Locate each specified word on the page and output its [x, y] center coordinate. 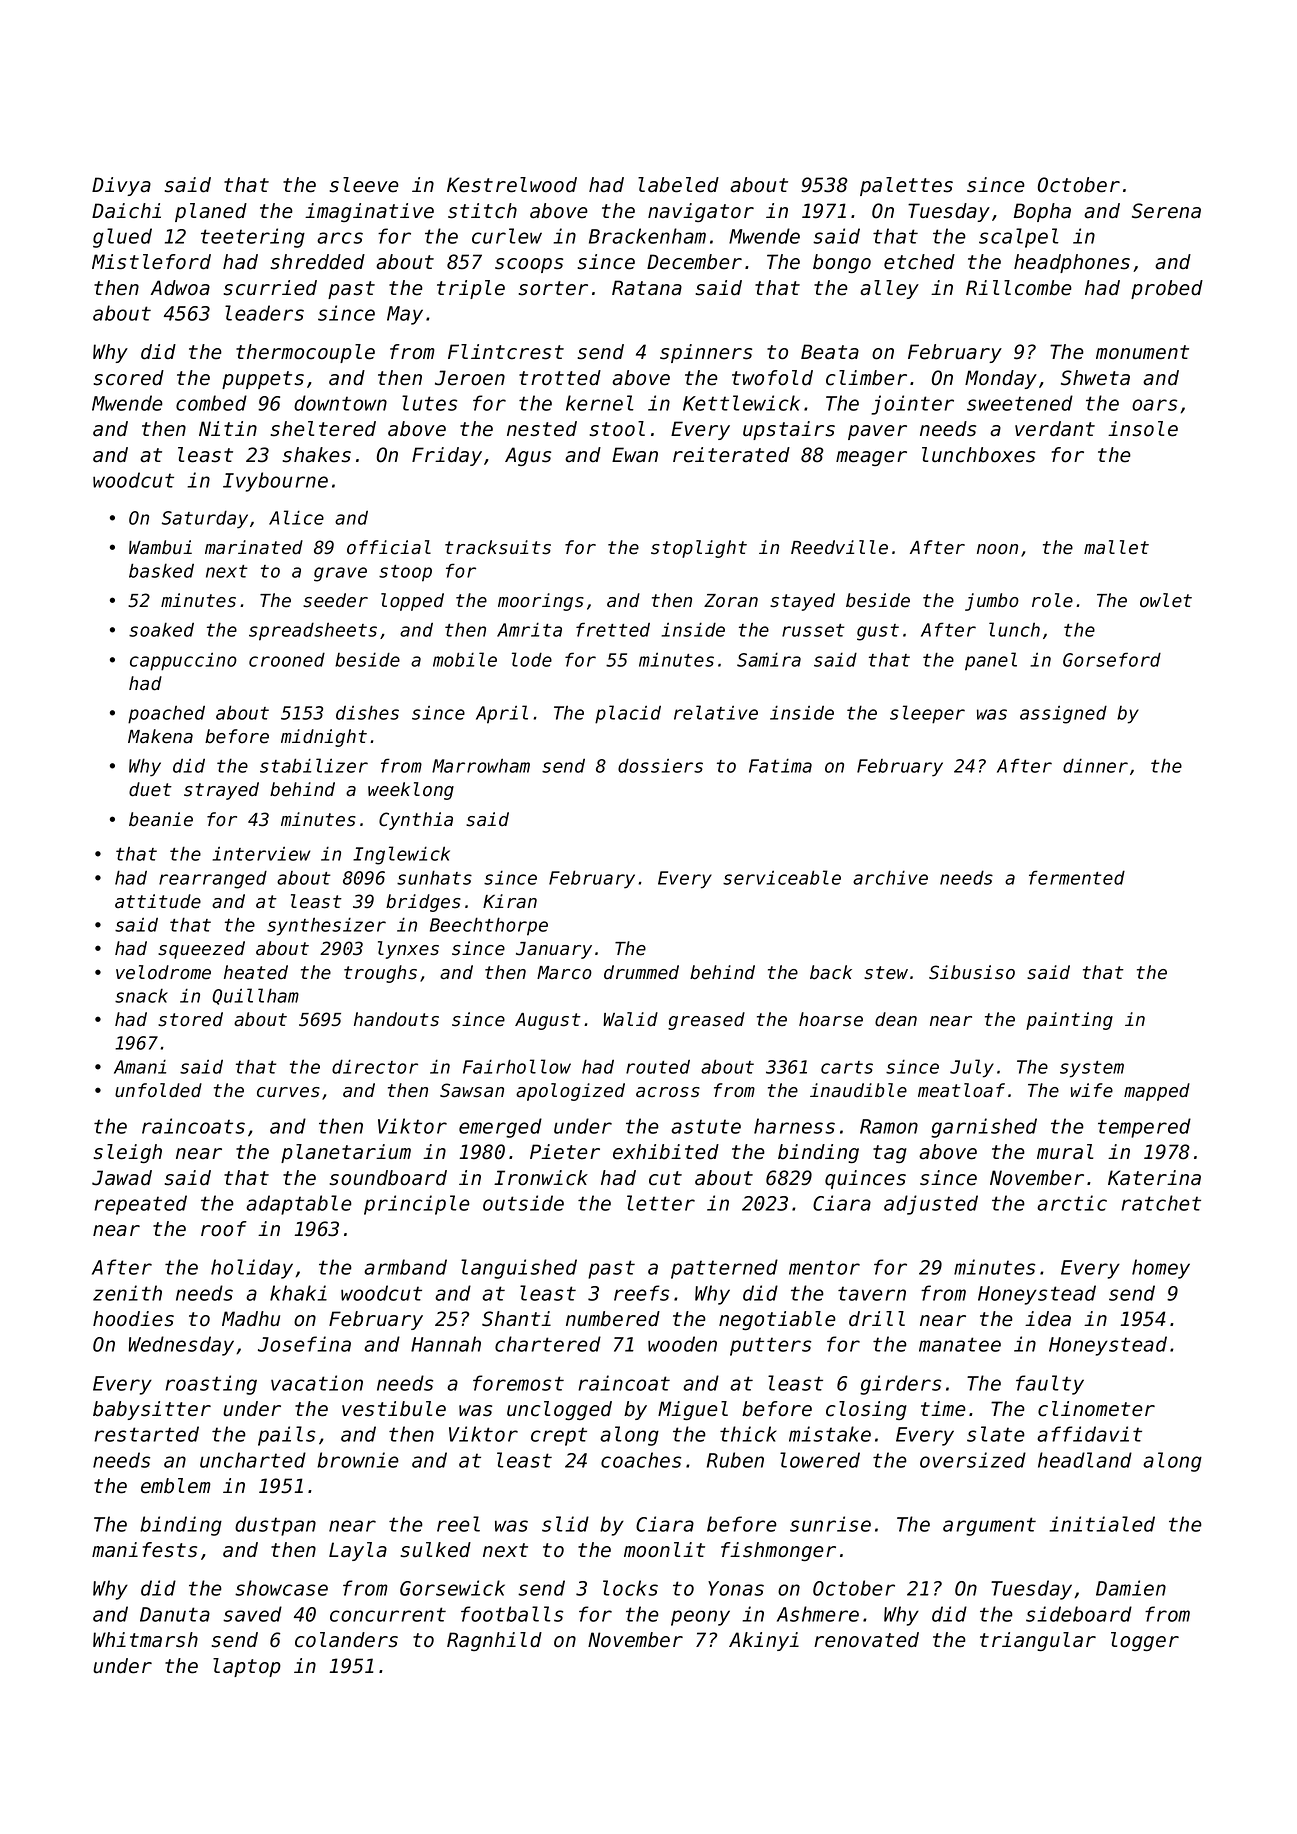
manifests [144, 1550]
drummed [641, 972]
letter [661, 1203]
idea [1048, 1319]
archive [890, 877]
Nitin [228, 428]
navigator [701, 212]
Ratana [647, 288]
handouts [396, 1019]
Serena [1166, 211]
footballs [512, 1614]
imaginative [369, 212]
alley [889, 289]
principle [417, 1205]
